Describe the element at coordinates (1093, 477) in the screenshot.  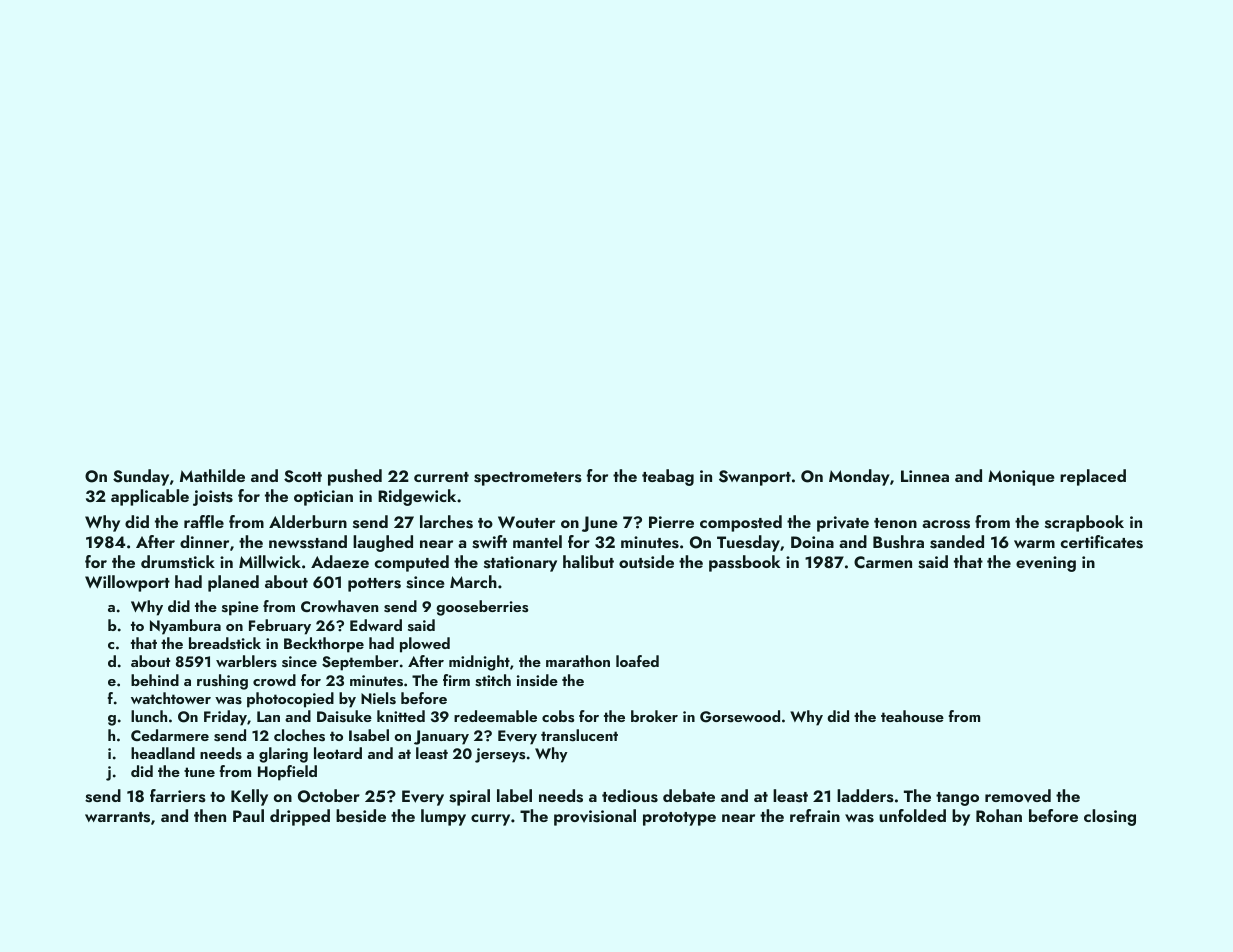
I see `replaced` at that location.
